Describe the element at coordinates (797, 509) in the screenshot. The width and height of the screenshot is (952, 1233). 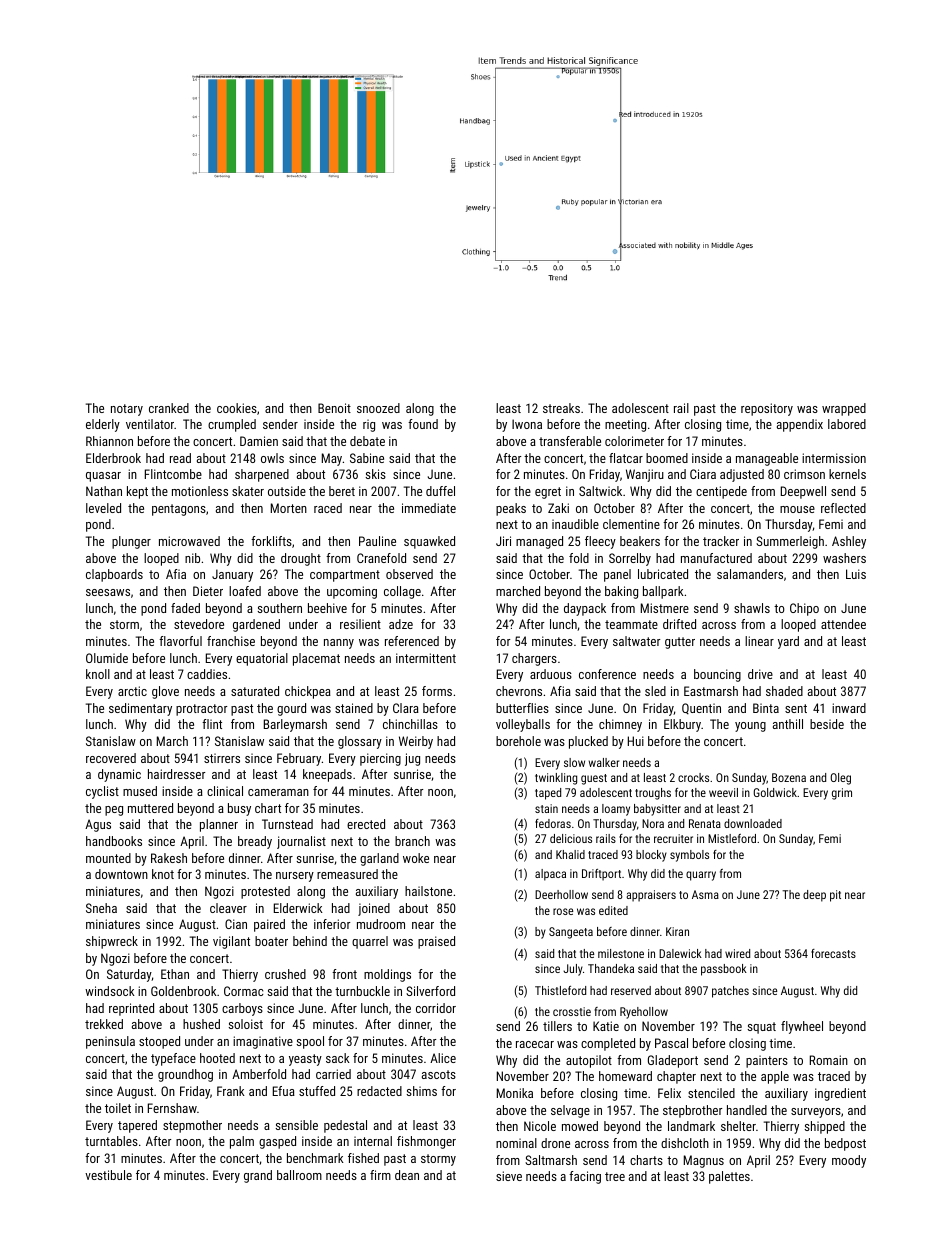
I see `mouse` at that location.
